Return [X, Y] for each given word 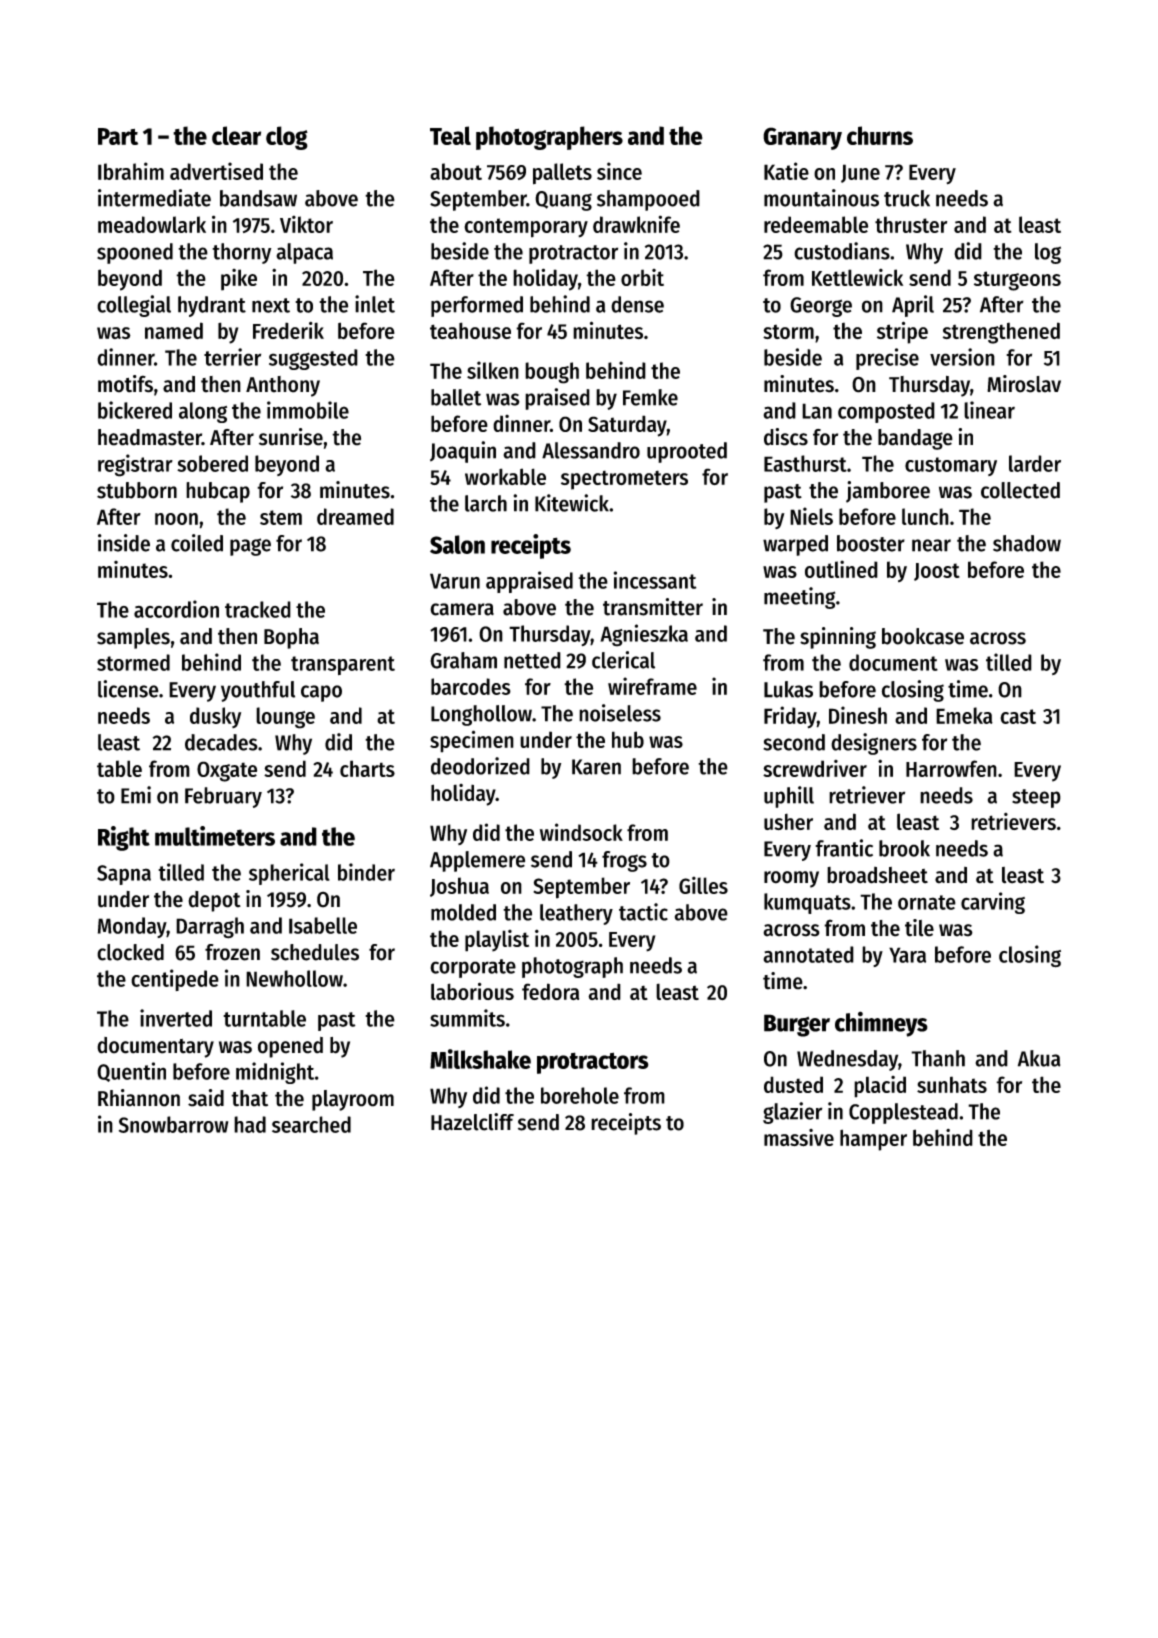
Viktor [306, 224]
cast [1018, 716]
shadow [1027, 543]
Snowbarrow [173, 1124]
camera [462, 609]
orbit [642, 277]
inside [124, 543]
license [128, 689]
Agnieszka [644, 635]
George [821, 307]
